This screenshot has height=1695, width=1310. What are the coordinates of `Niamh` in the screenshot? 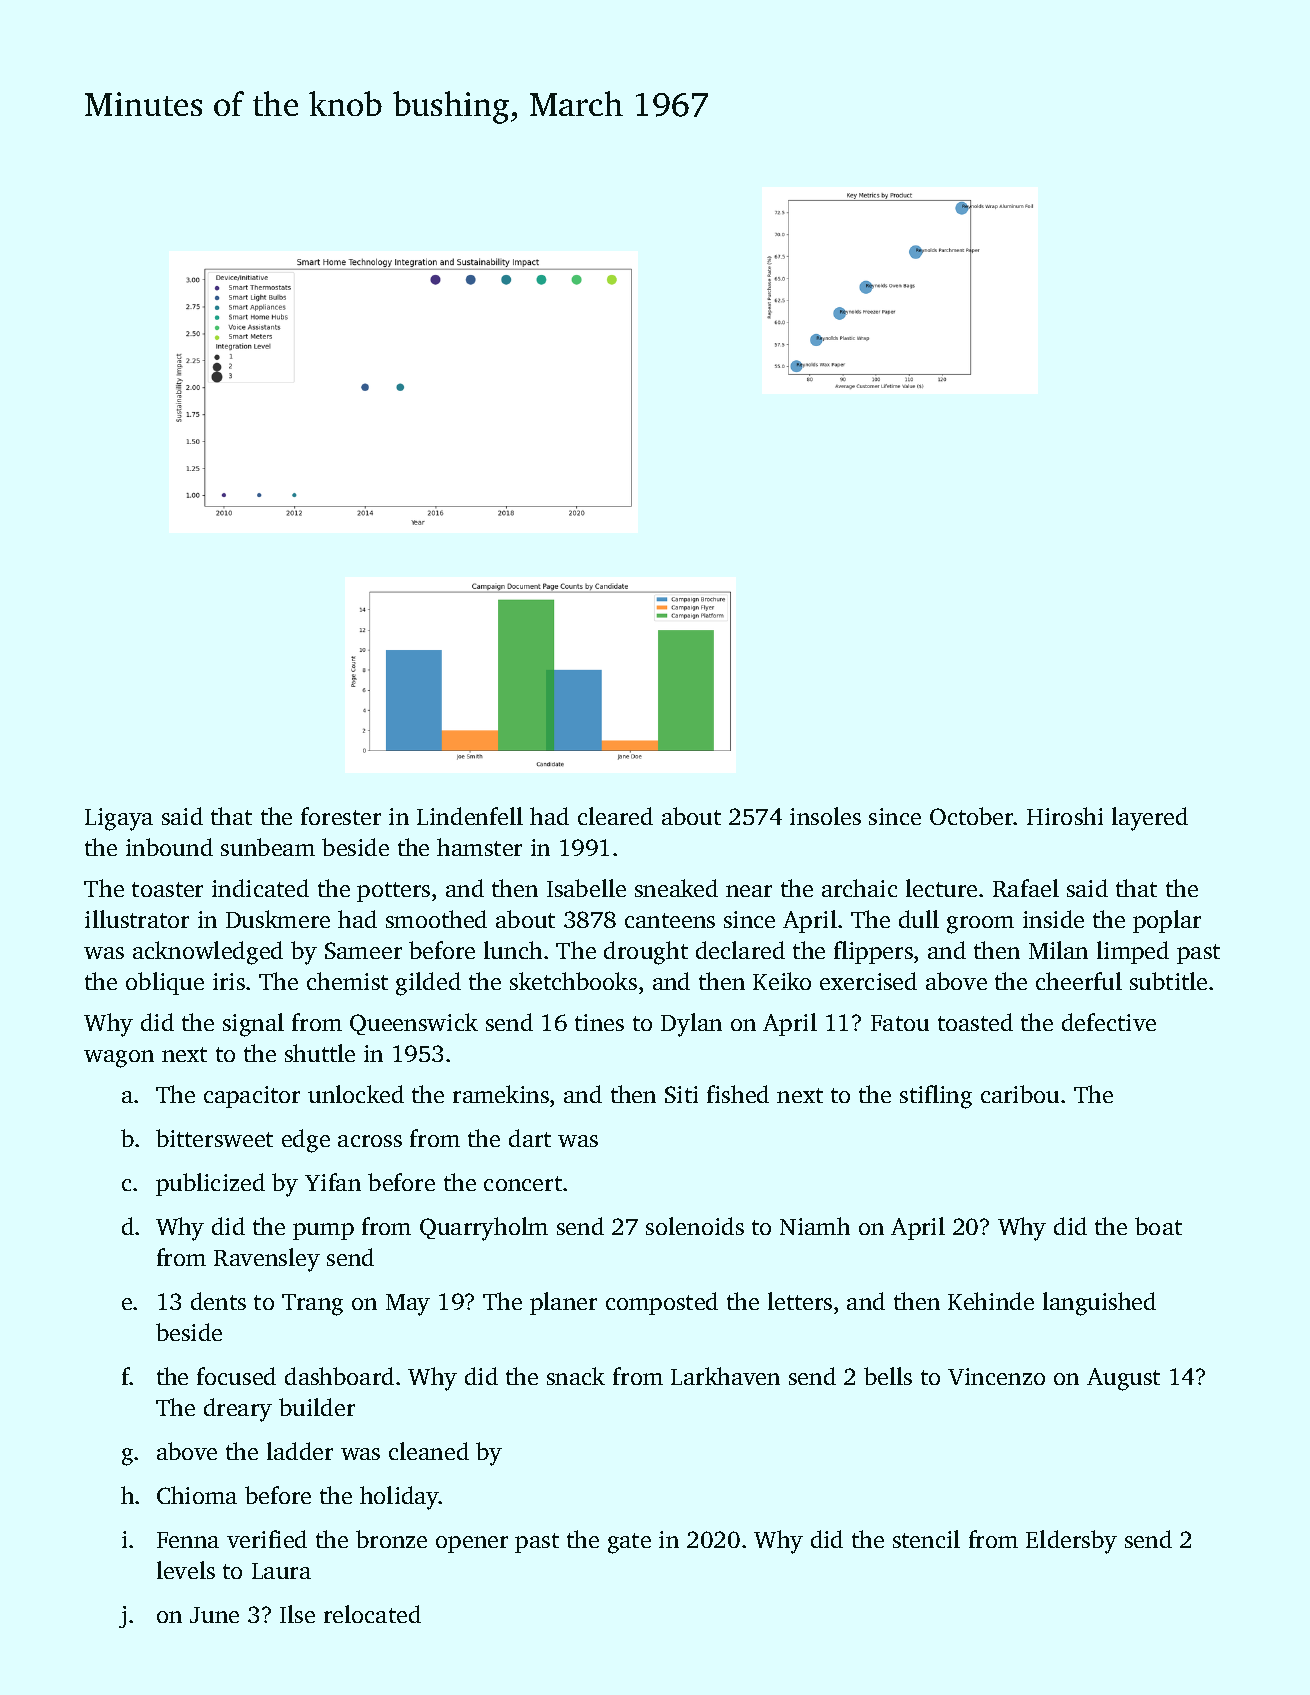 It's located at (815, 1226).
